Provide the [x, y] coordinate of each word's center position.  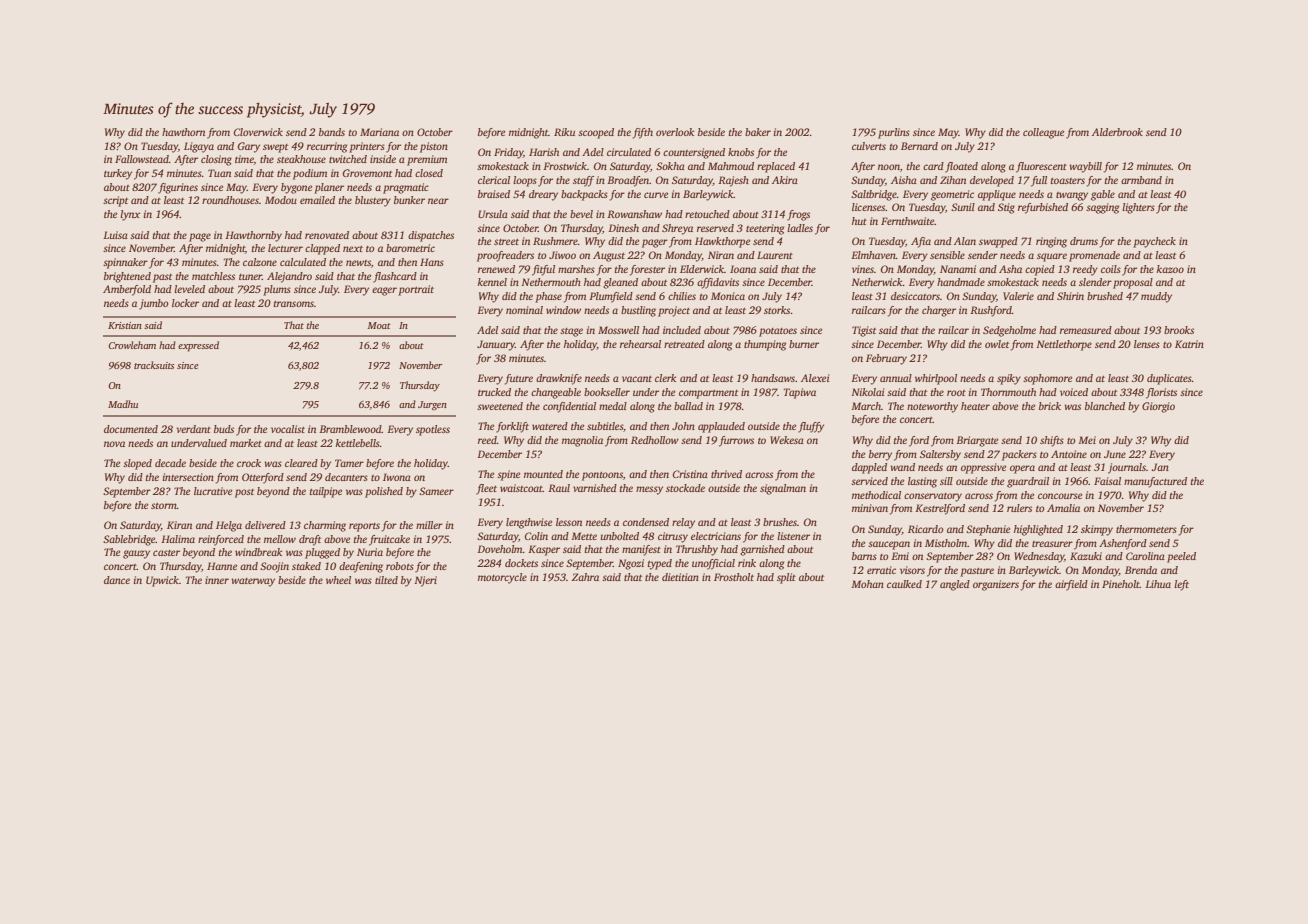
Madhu [123, 404]
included [682, 330]
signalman [783, 489]
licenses [869, 207]
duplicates [1169, 379]
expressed [198, 346]
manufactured [1155, 482]
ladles [800, 228]
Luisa [115, 235]
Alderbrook [1117, 132]
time [244, 160]
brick [1050, 406]
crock [249, 463]
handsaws [773, 378]
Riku [564, 132]
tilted [386, 580]
